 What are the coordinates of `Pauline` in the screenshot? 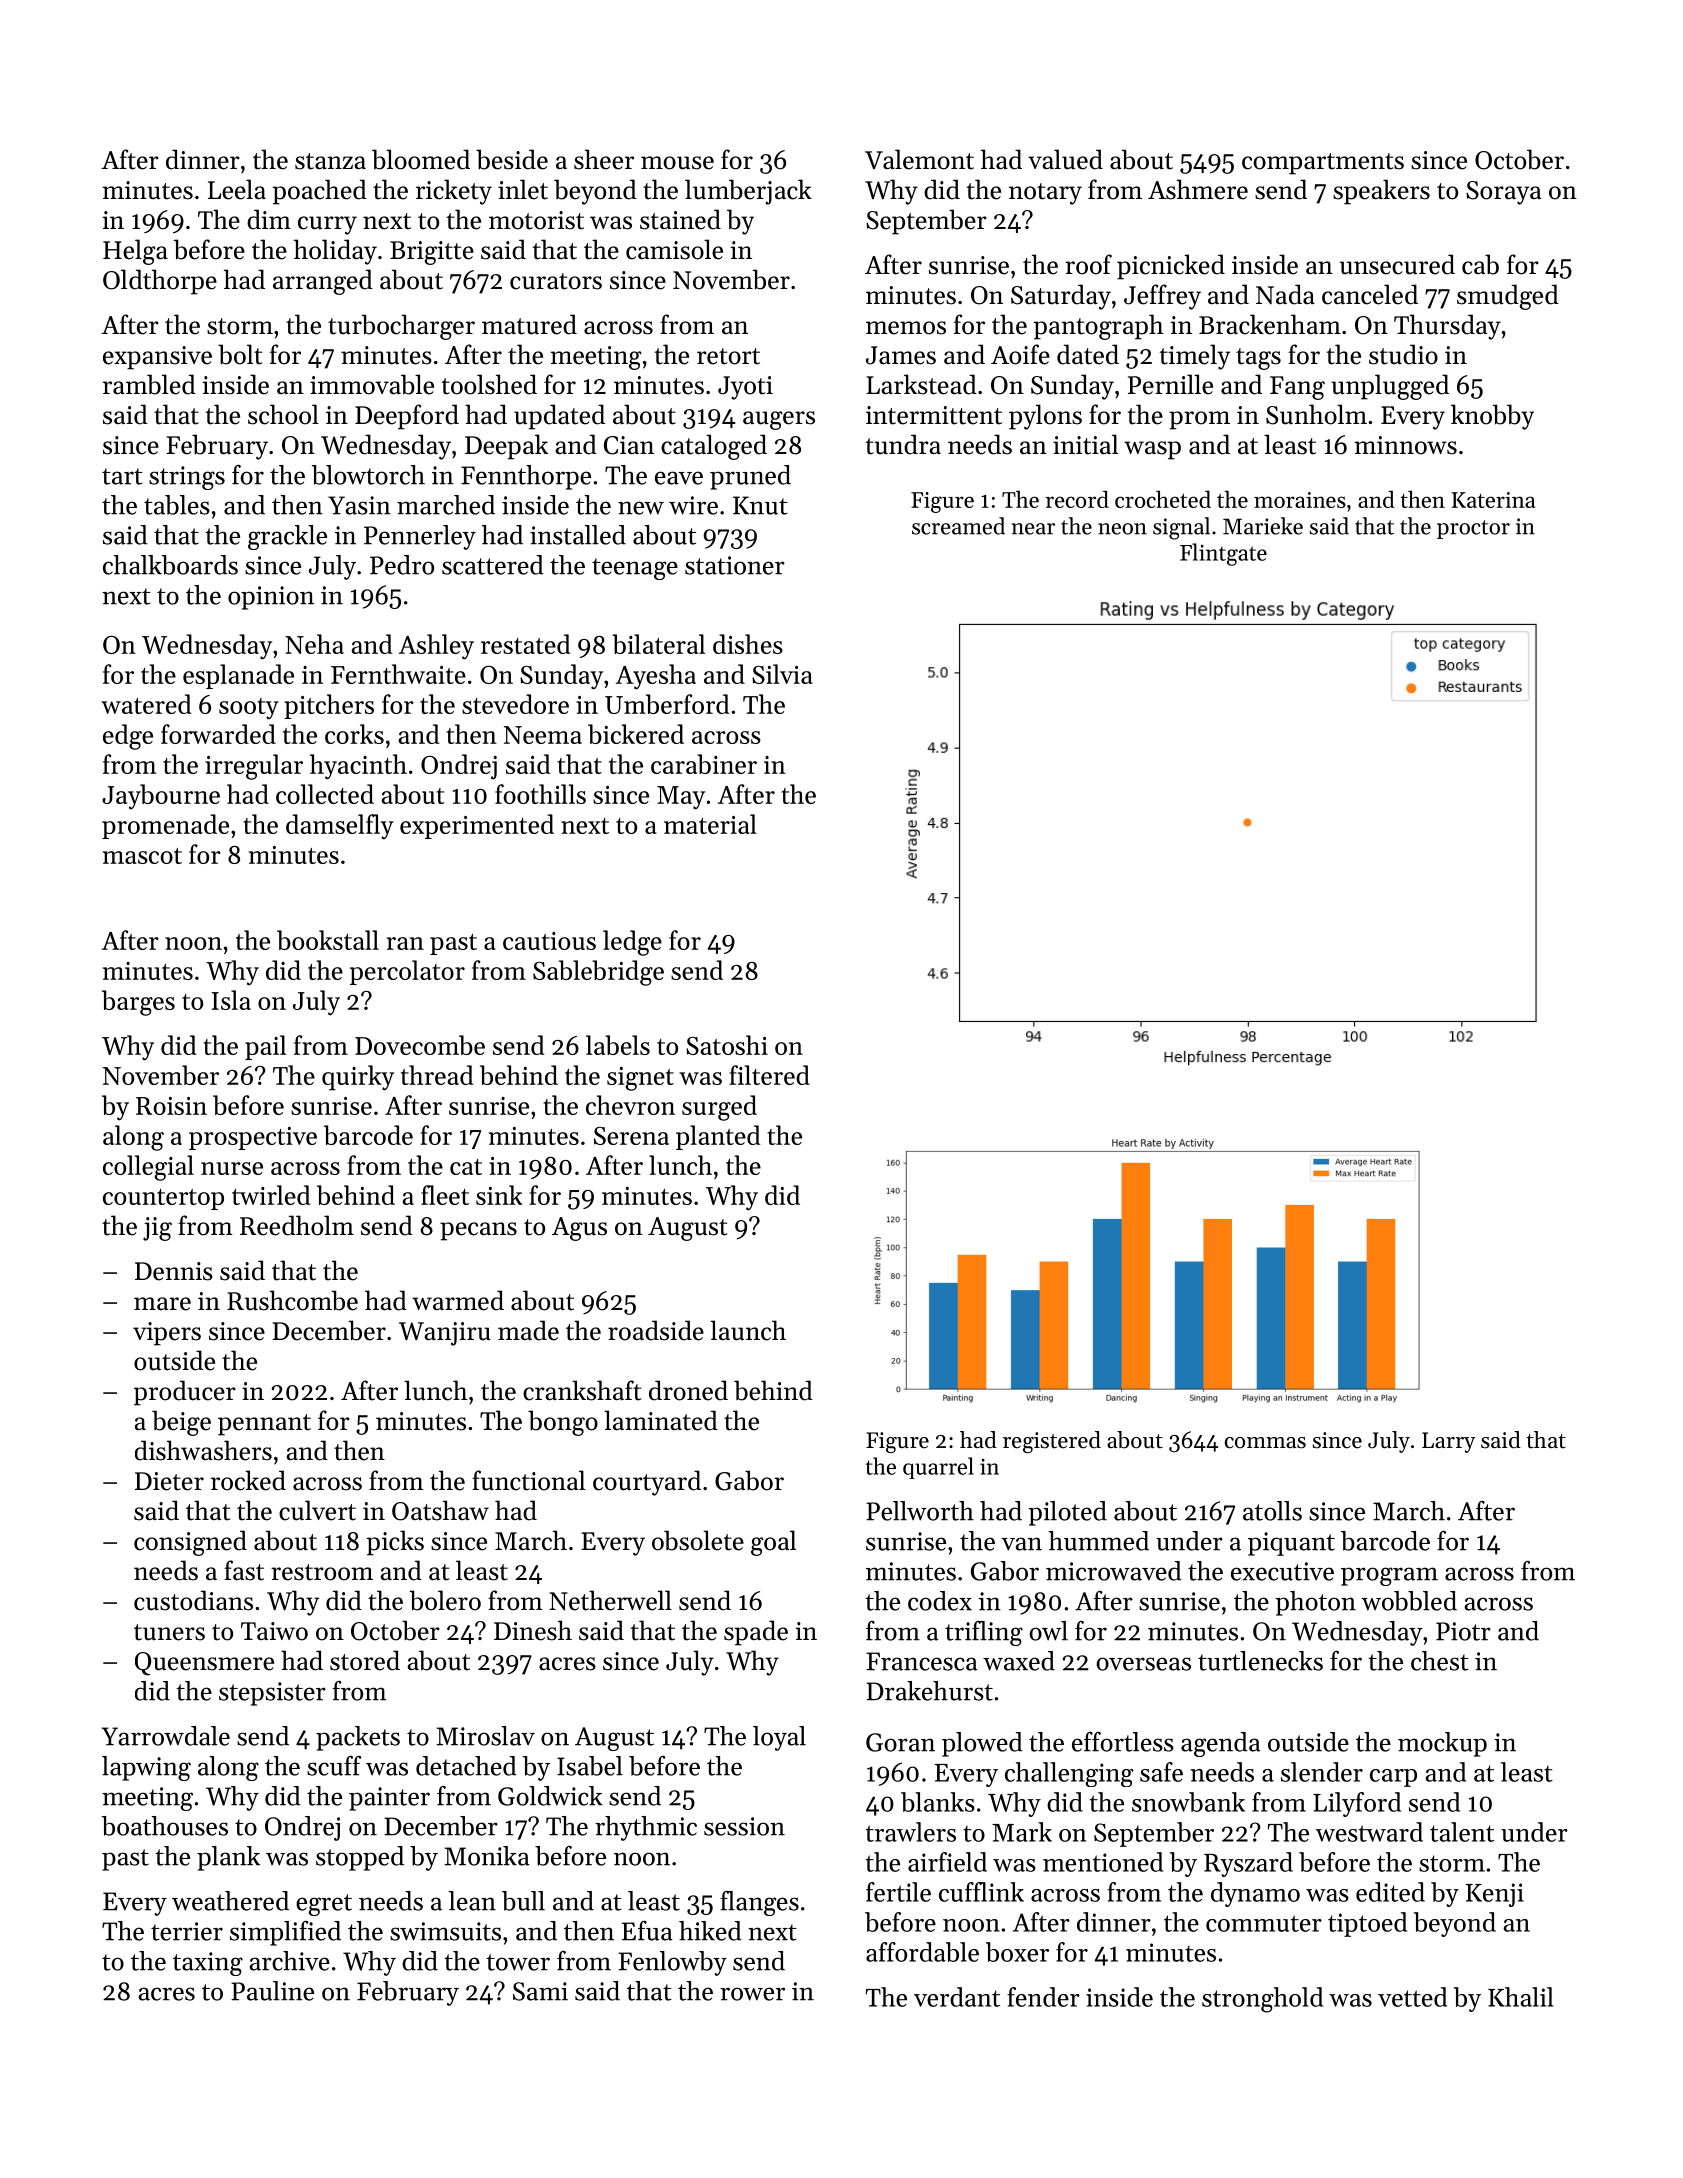 It's located at (272, 1991).
